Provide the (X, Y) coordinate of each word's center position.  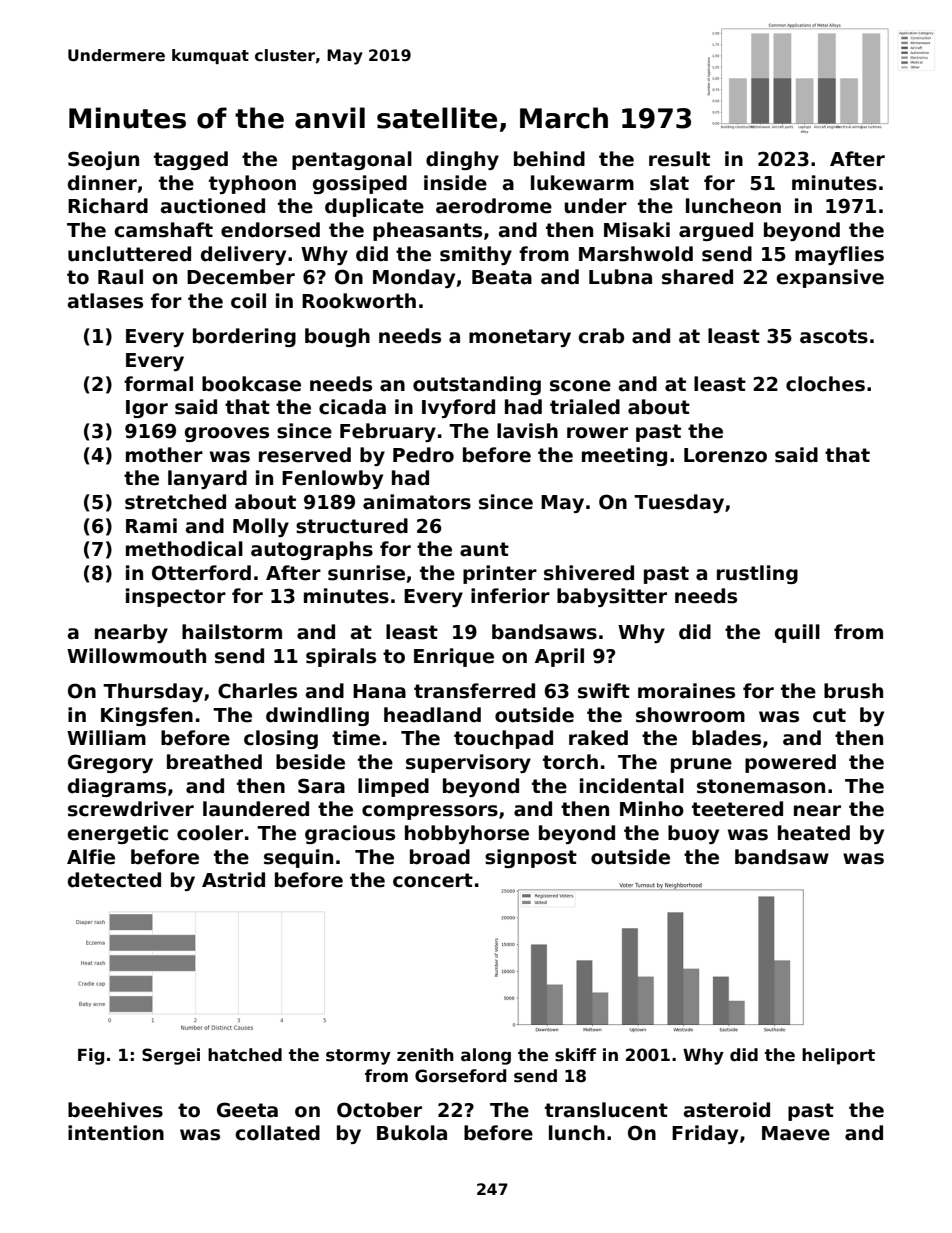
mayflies (839, 255)
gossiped (360, 184)
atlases (105, 301)
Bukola (412, 1133)
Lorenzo (725, 455)
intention (116, 1133)
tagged (191, 160)
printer (500, 574)
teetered (737, 809)
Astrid (233, 880)
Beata (502, 277)
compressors (430, 812)
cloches (825, 384)
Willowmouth (136, 656)
